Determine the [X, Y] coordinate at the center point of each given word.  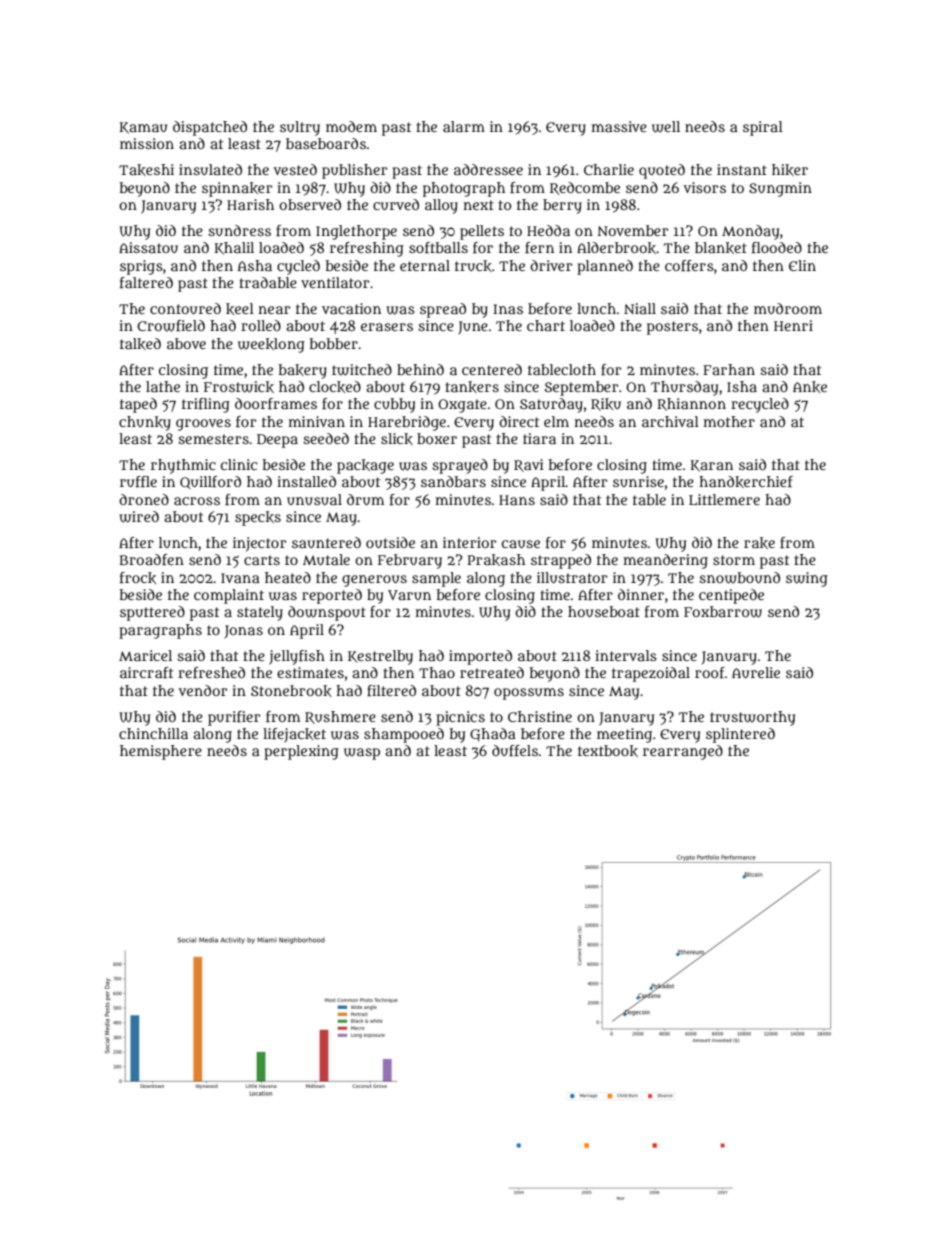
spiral [763, 128]
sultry [300, 128]
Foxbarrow [723, 612]
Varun [409, 595]
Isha [742, 386]
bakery [303, 371]
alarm [464, 126]
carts [262, 560]
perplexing [301, 752]
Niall [640, 308]
